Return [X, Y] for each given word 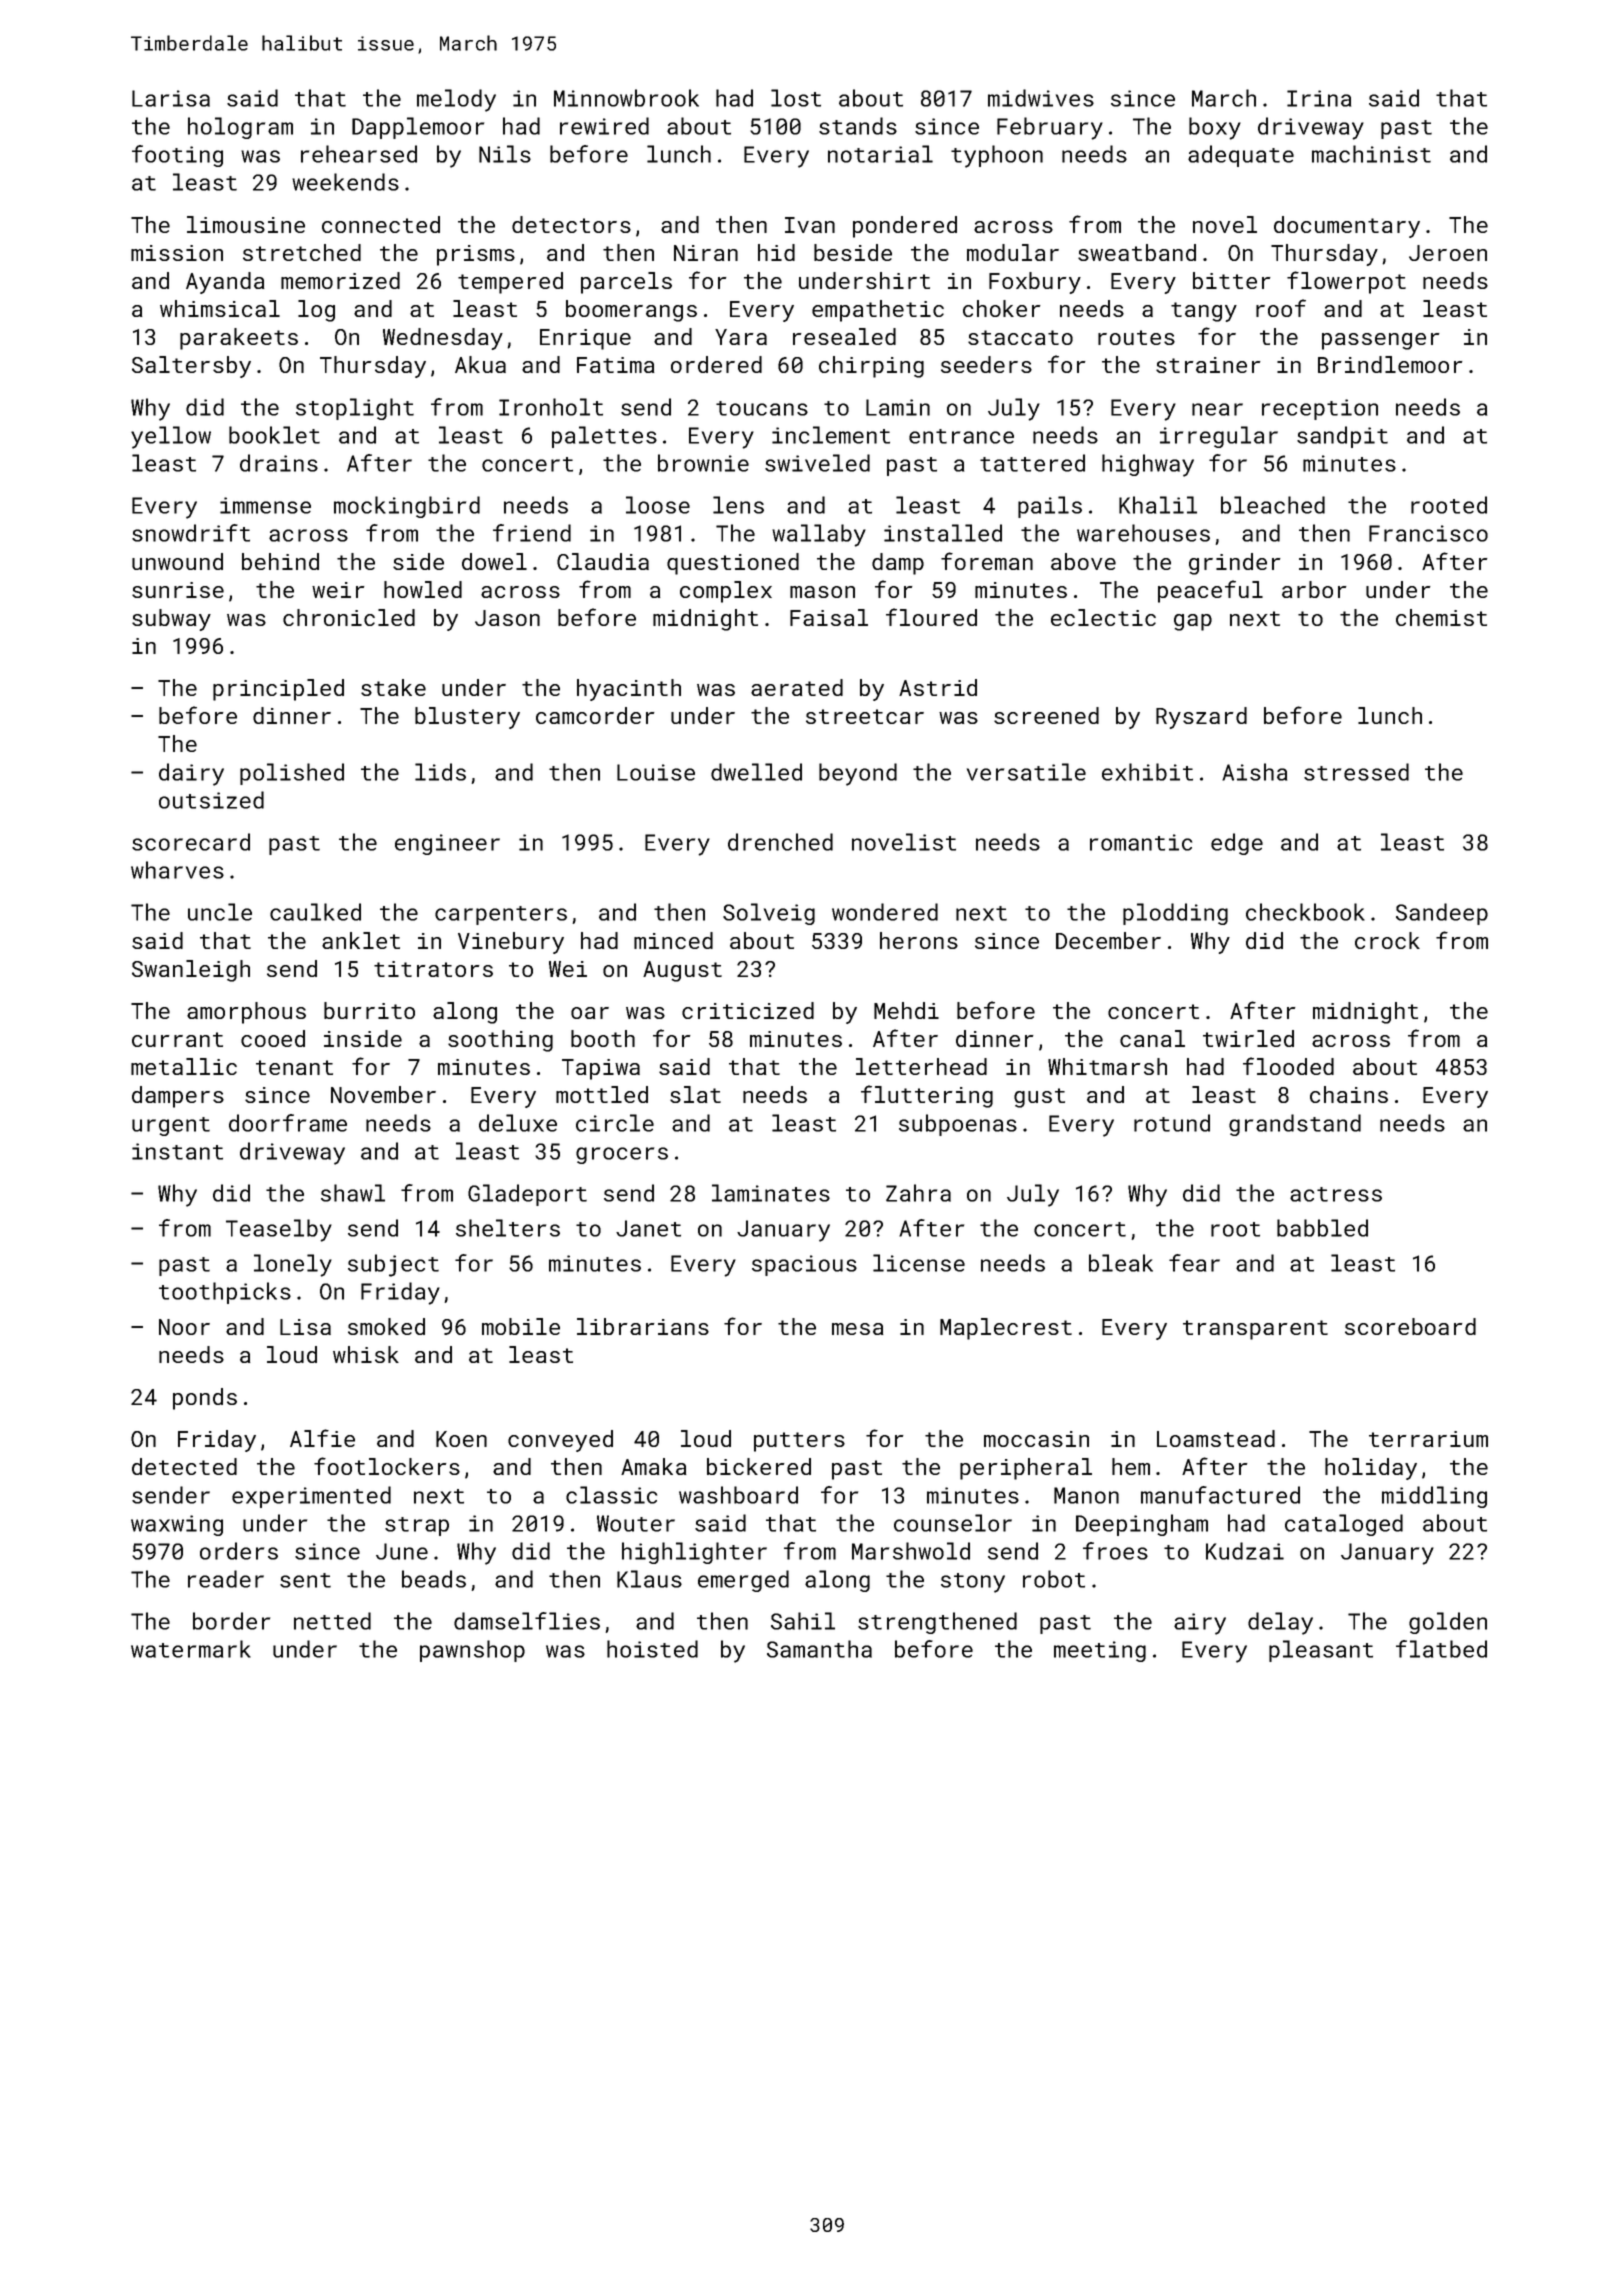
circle [615, 1123]
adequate [1241, 156]
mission [177, 253]
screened [1046, 715]
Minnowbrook [626, 98]
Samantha [819, 1649]
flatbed [1441, 1649]
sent [305, 1580]
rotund [1172, 1123]
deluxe [518, 1123]
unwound [177, 561]
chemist [1441, 617]
